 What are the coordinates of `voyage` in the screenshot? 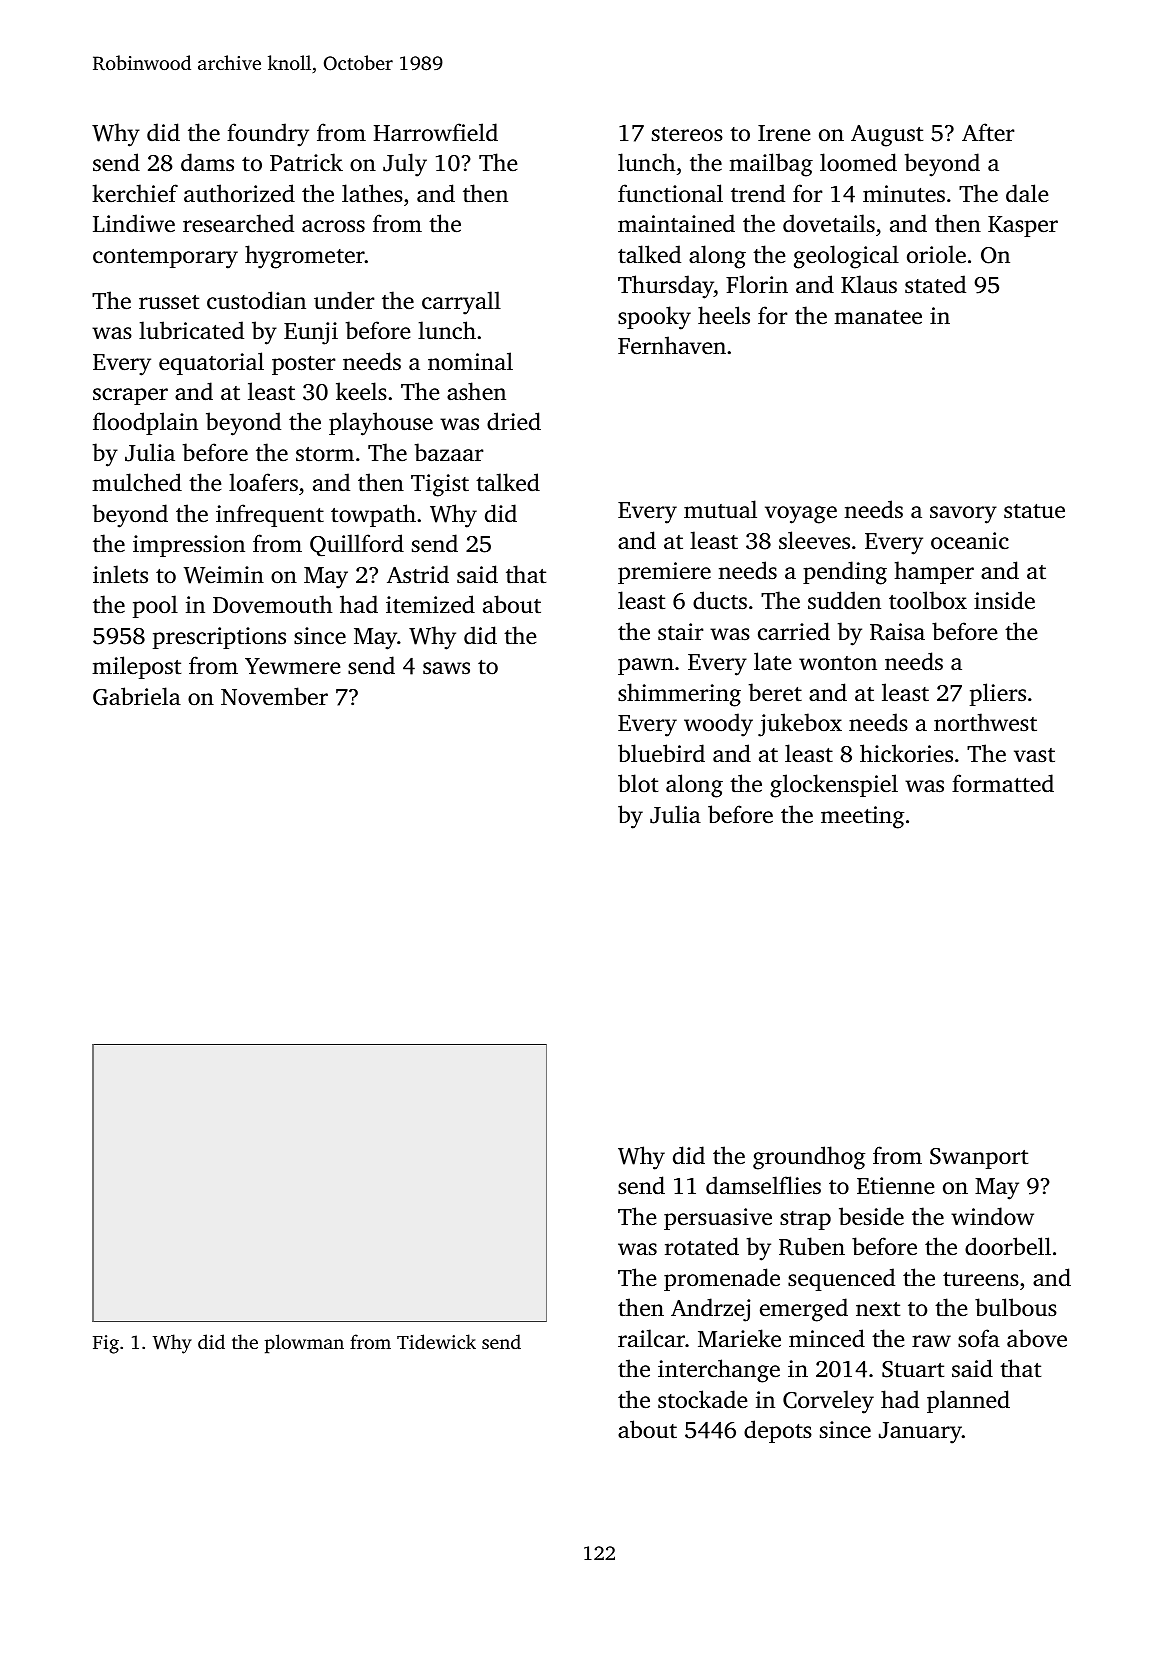 It's located at (801, 515).
